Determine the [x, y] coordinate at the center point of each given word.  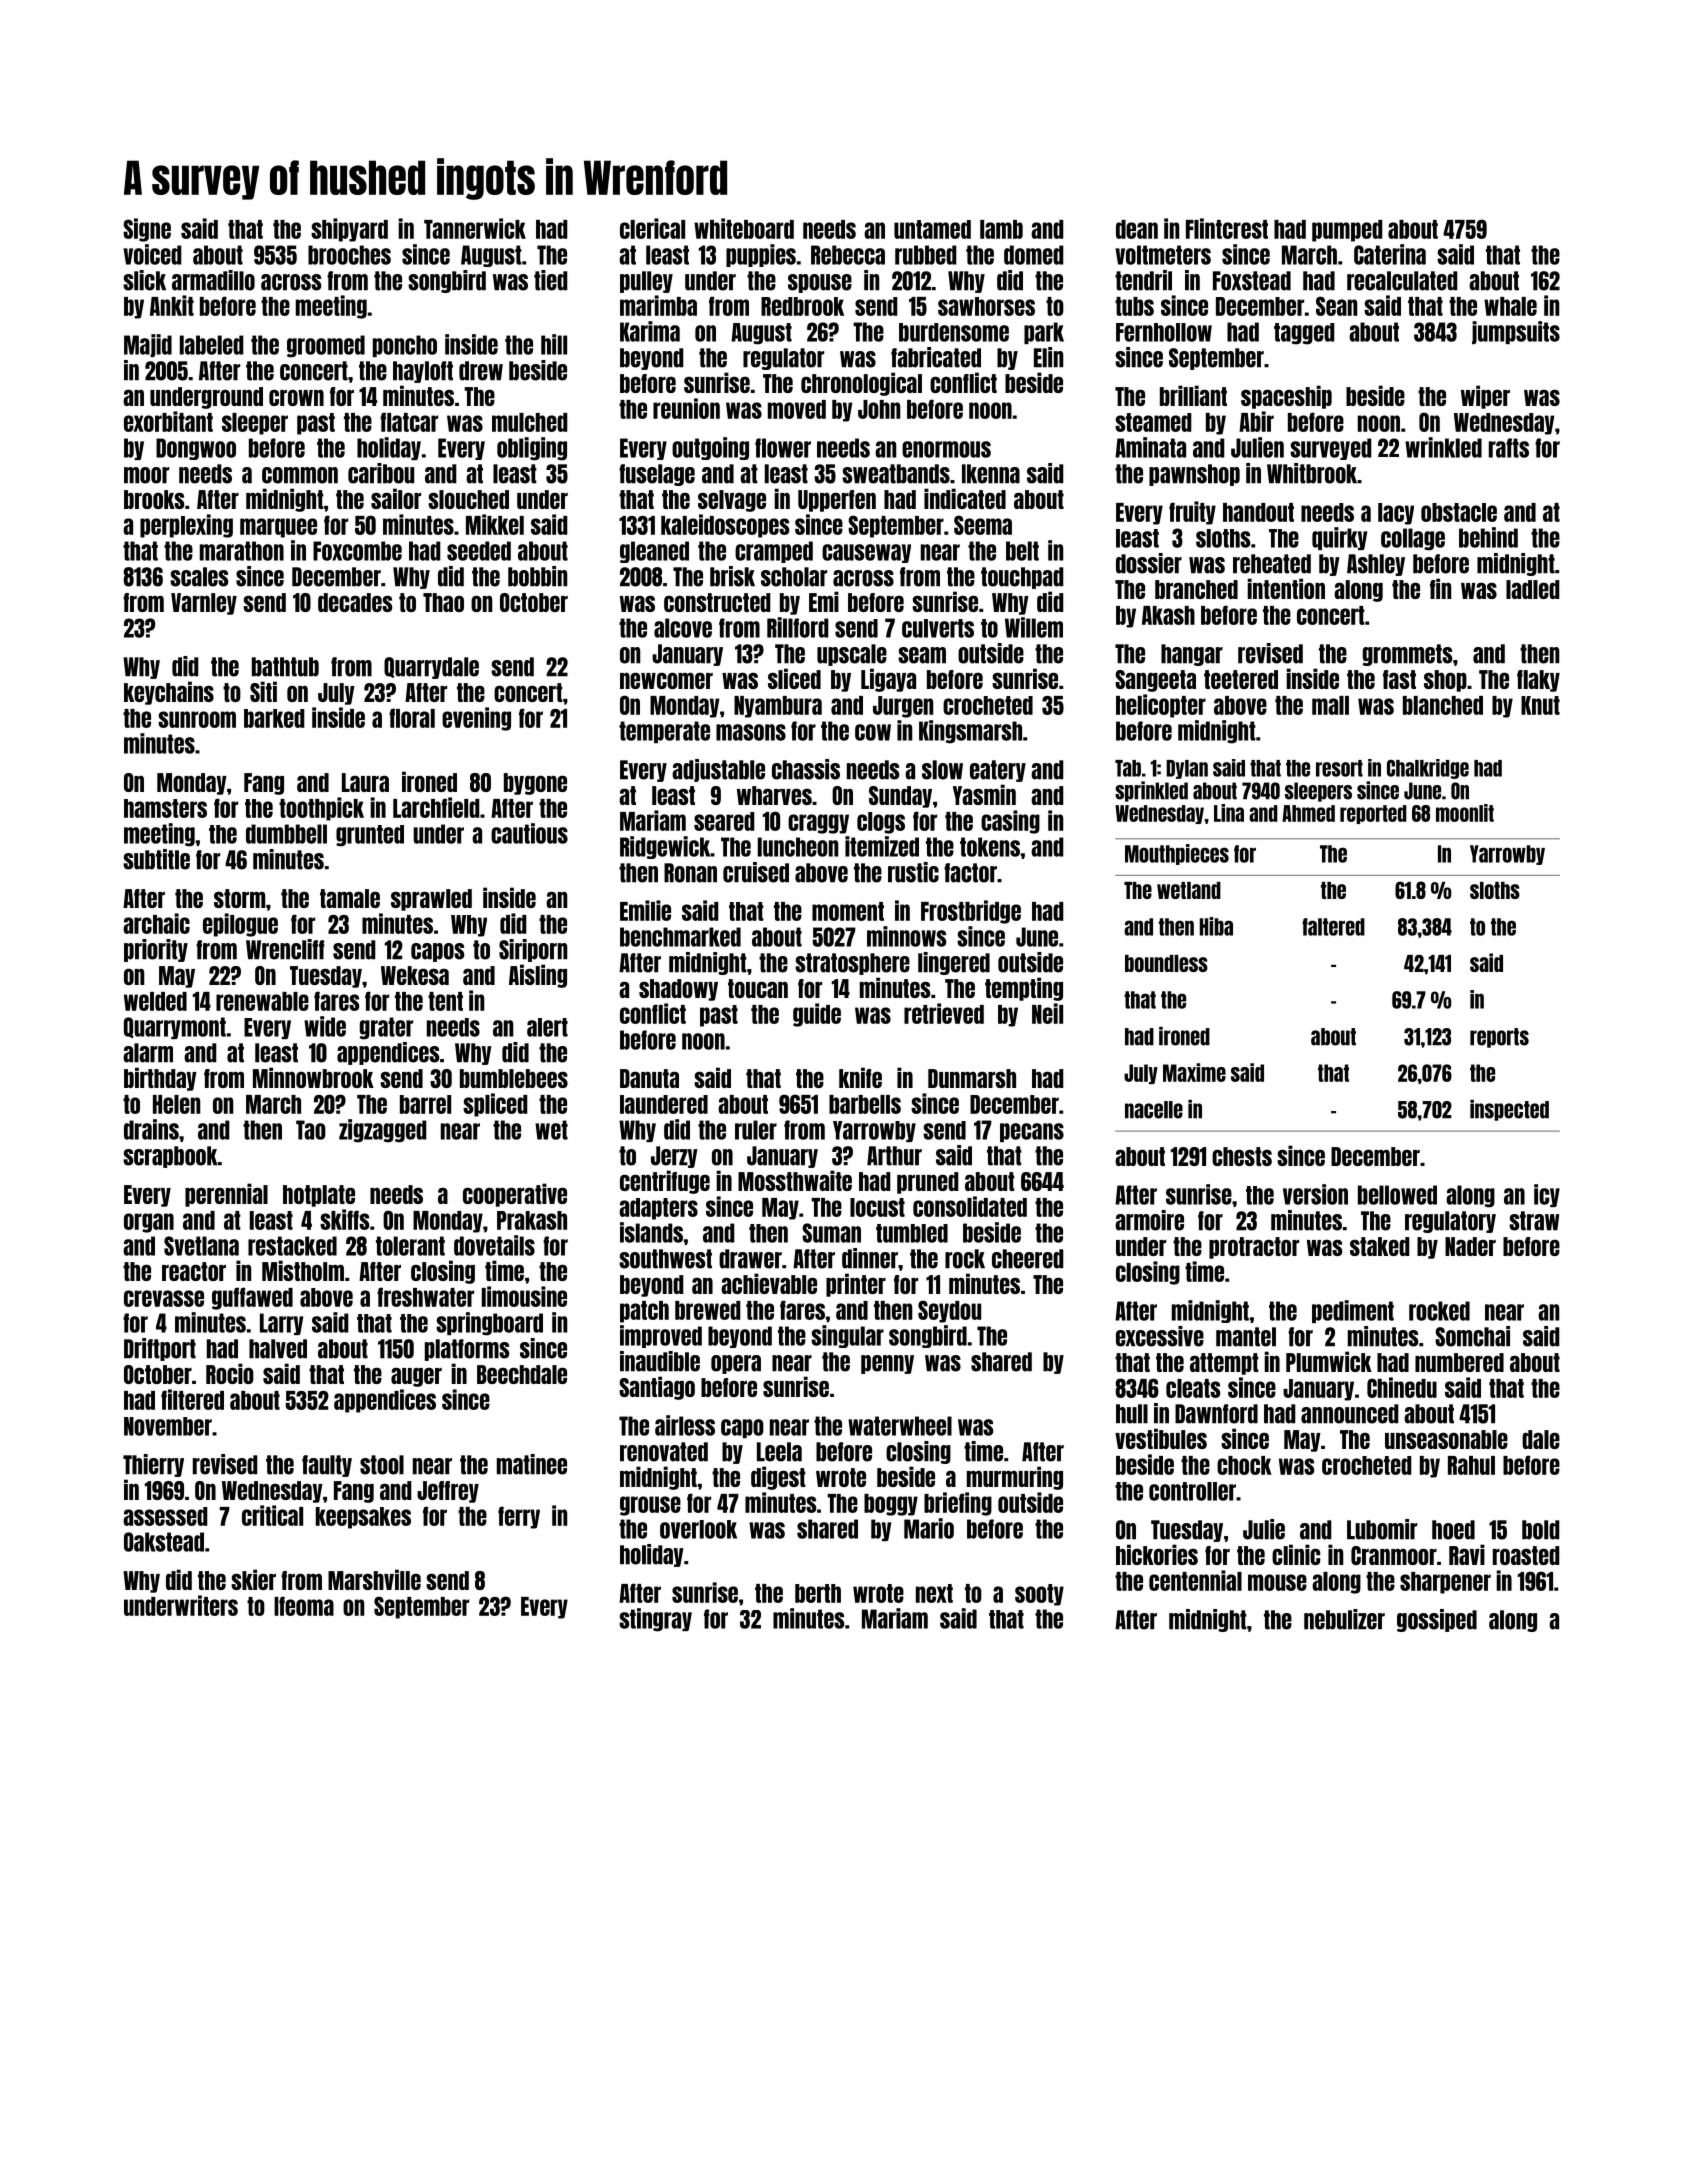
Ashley [1376, 565]
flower [783, 448]
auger [416, 1377]
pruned [928, 1183]
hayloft [423, 372]
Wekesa [415, 975]
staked [1380, 1246]
